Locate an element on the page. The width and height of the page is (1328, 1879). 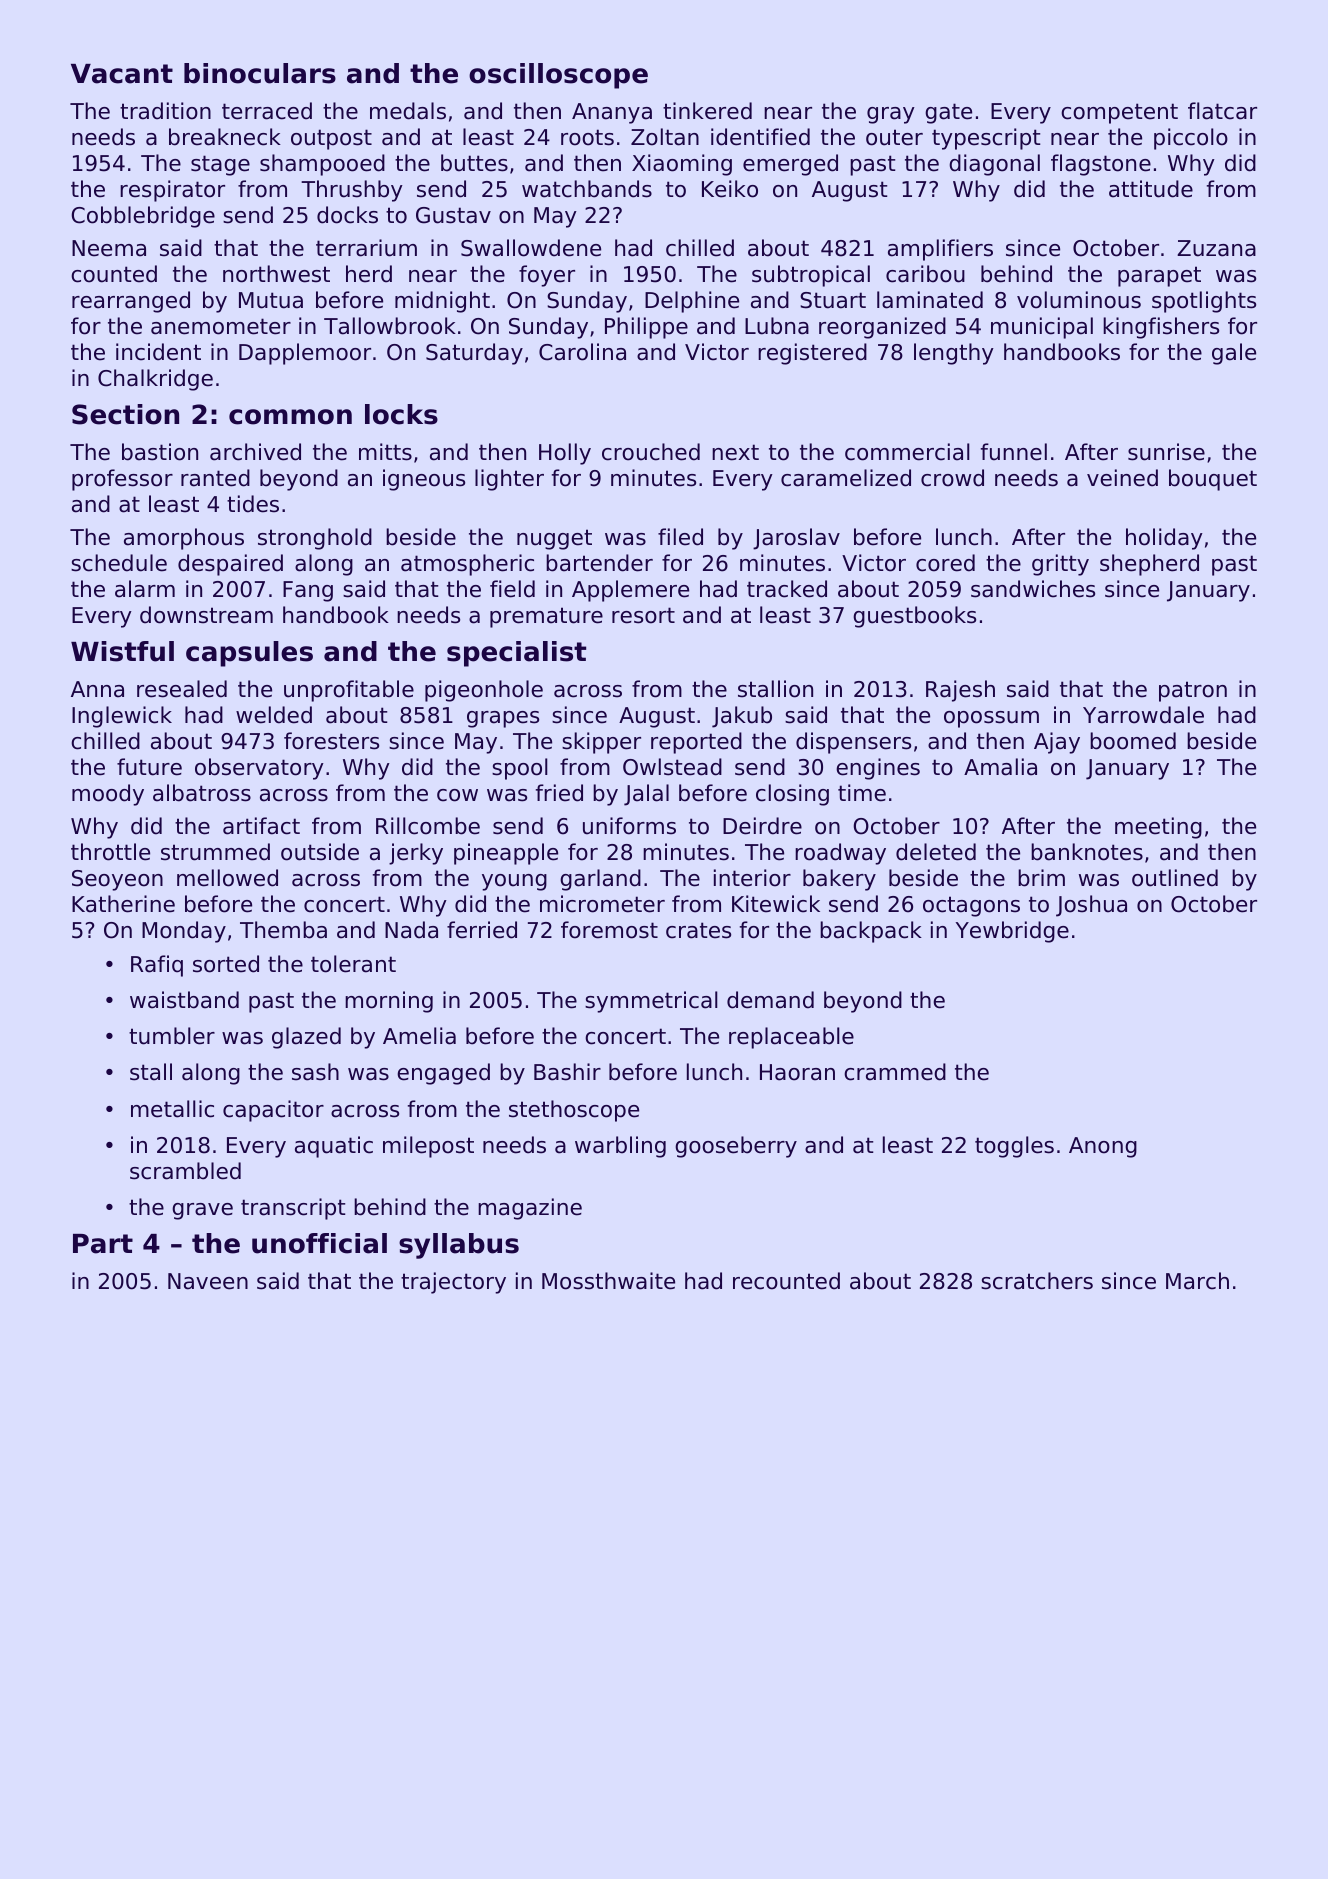
young is located at coordinates (514, 882).
